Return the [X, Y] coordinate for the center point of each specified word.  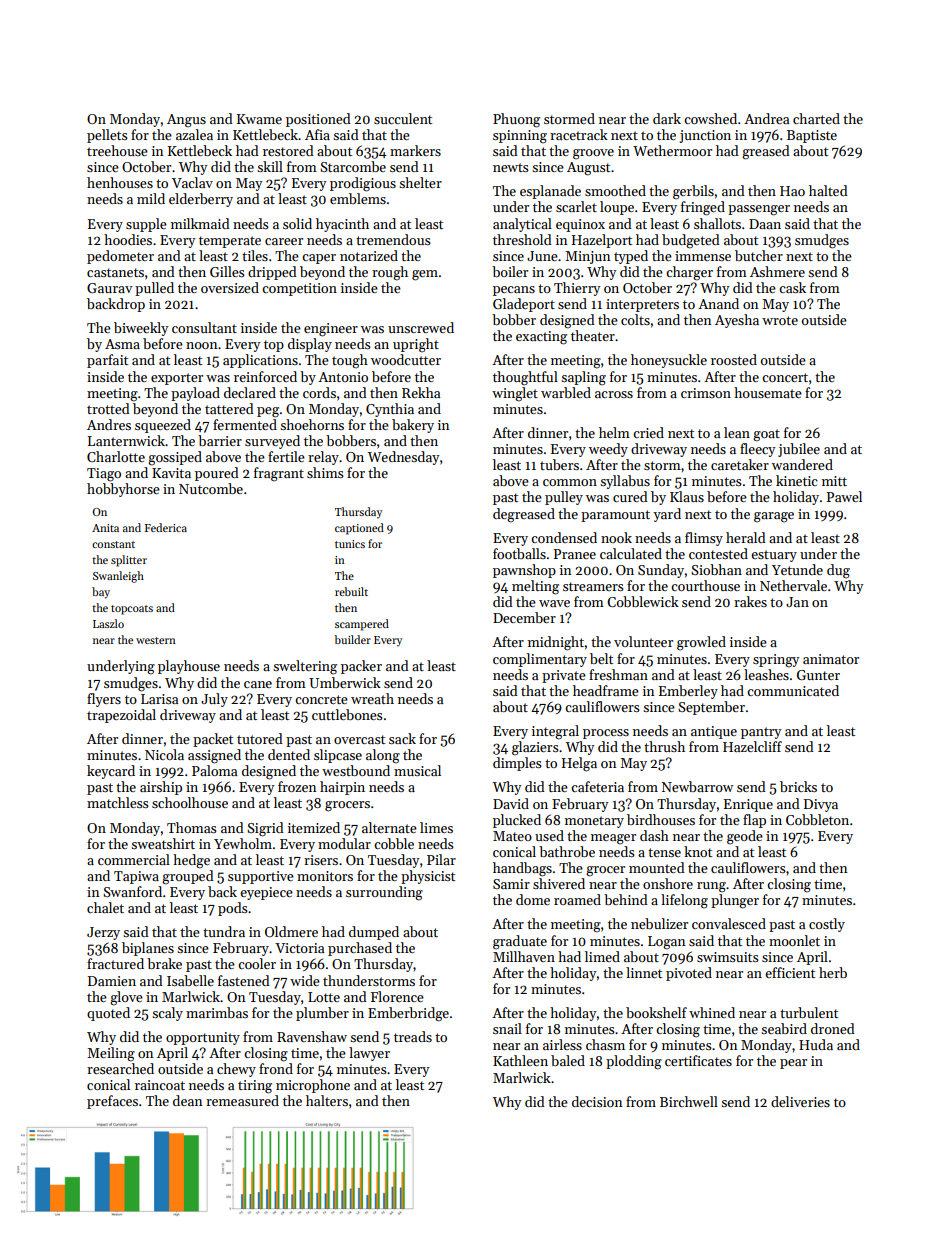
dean [187, 1100]
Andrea [766, 118]
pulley [564, 498]
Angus [186, 121]
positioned [318, 120]
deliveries [800, 1101]
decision [597, 1101]
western [156, 640]
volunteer [643, 641]
